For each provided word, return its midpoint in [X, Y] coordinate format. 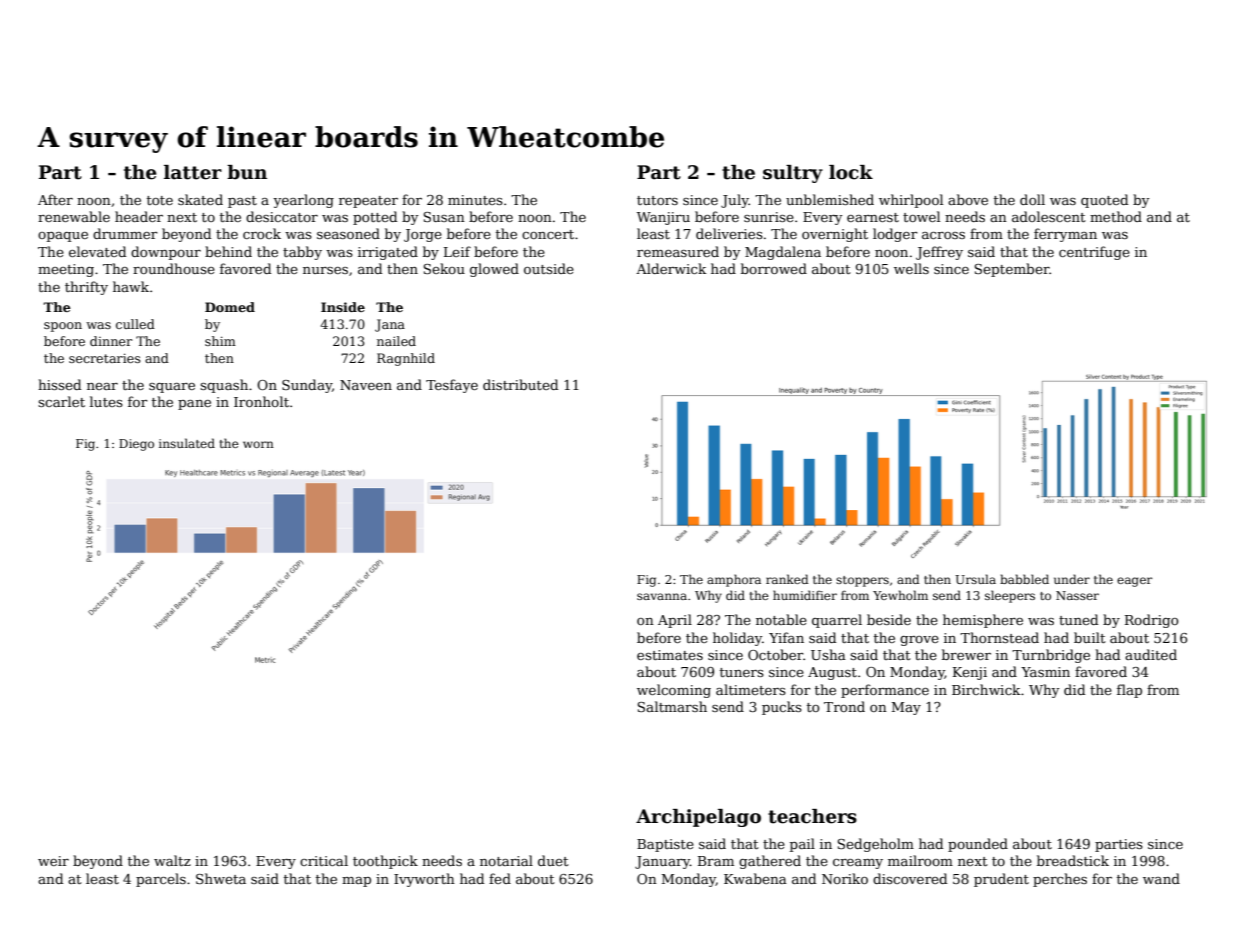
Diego [136, 445]
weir [53, 861]
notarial [506, 860]
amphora [734, 580]
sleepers [1010, 596]
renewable [74, 216]
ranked [787, 579]
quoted [1104, 201]
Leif [457, 251]
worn [258, 444]
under [1072, 579]
